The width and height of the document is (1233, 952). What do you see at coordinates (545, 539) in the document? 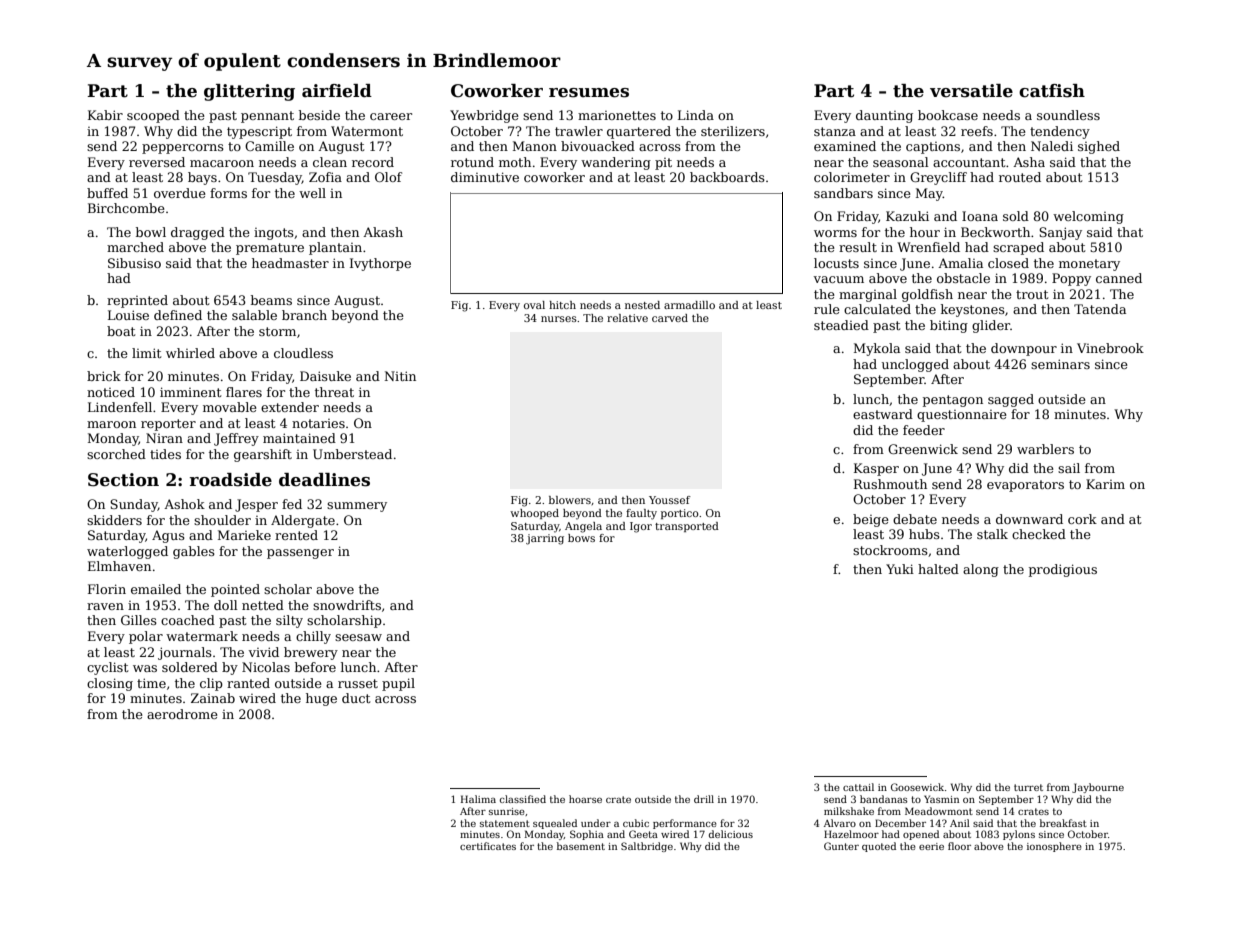
I see `jarring` at bounding box center [545, 539].
